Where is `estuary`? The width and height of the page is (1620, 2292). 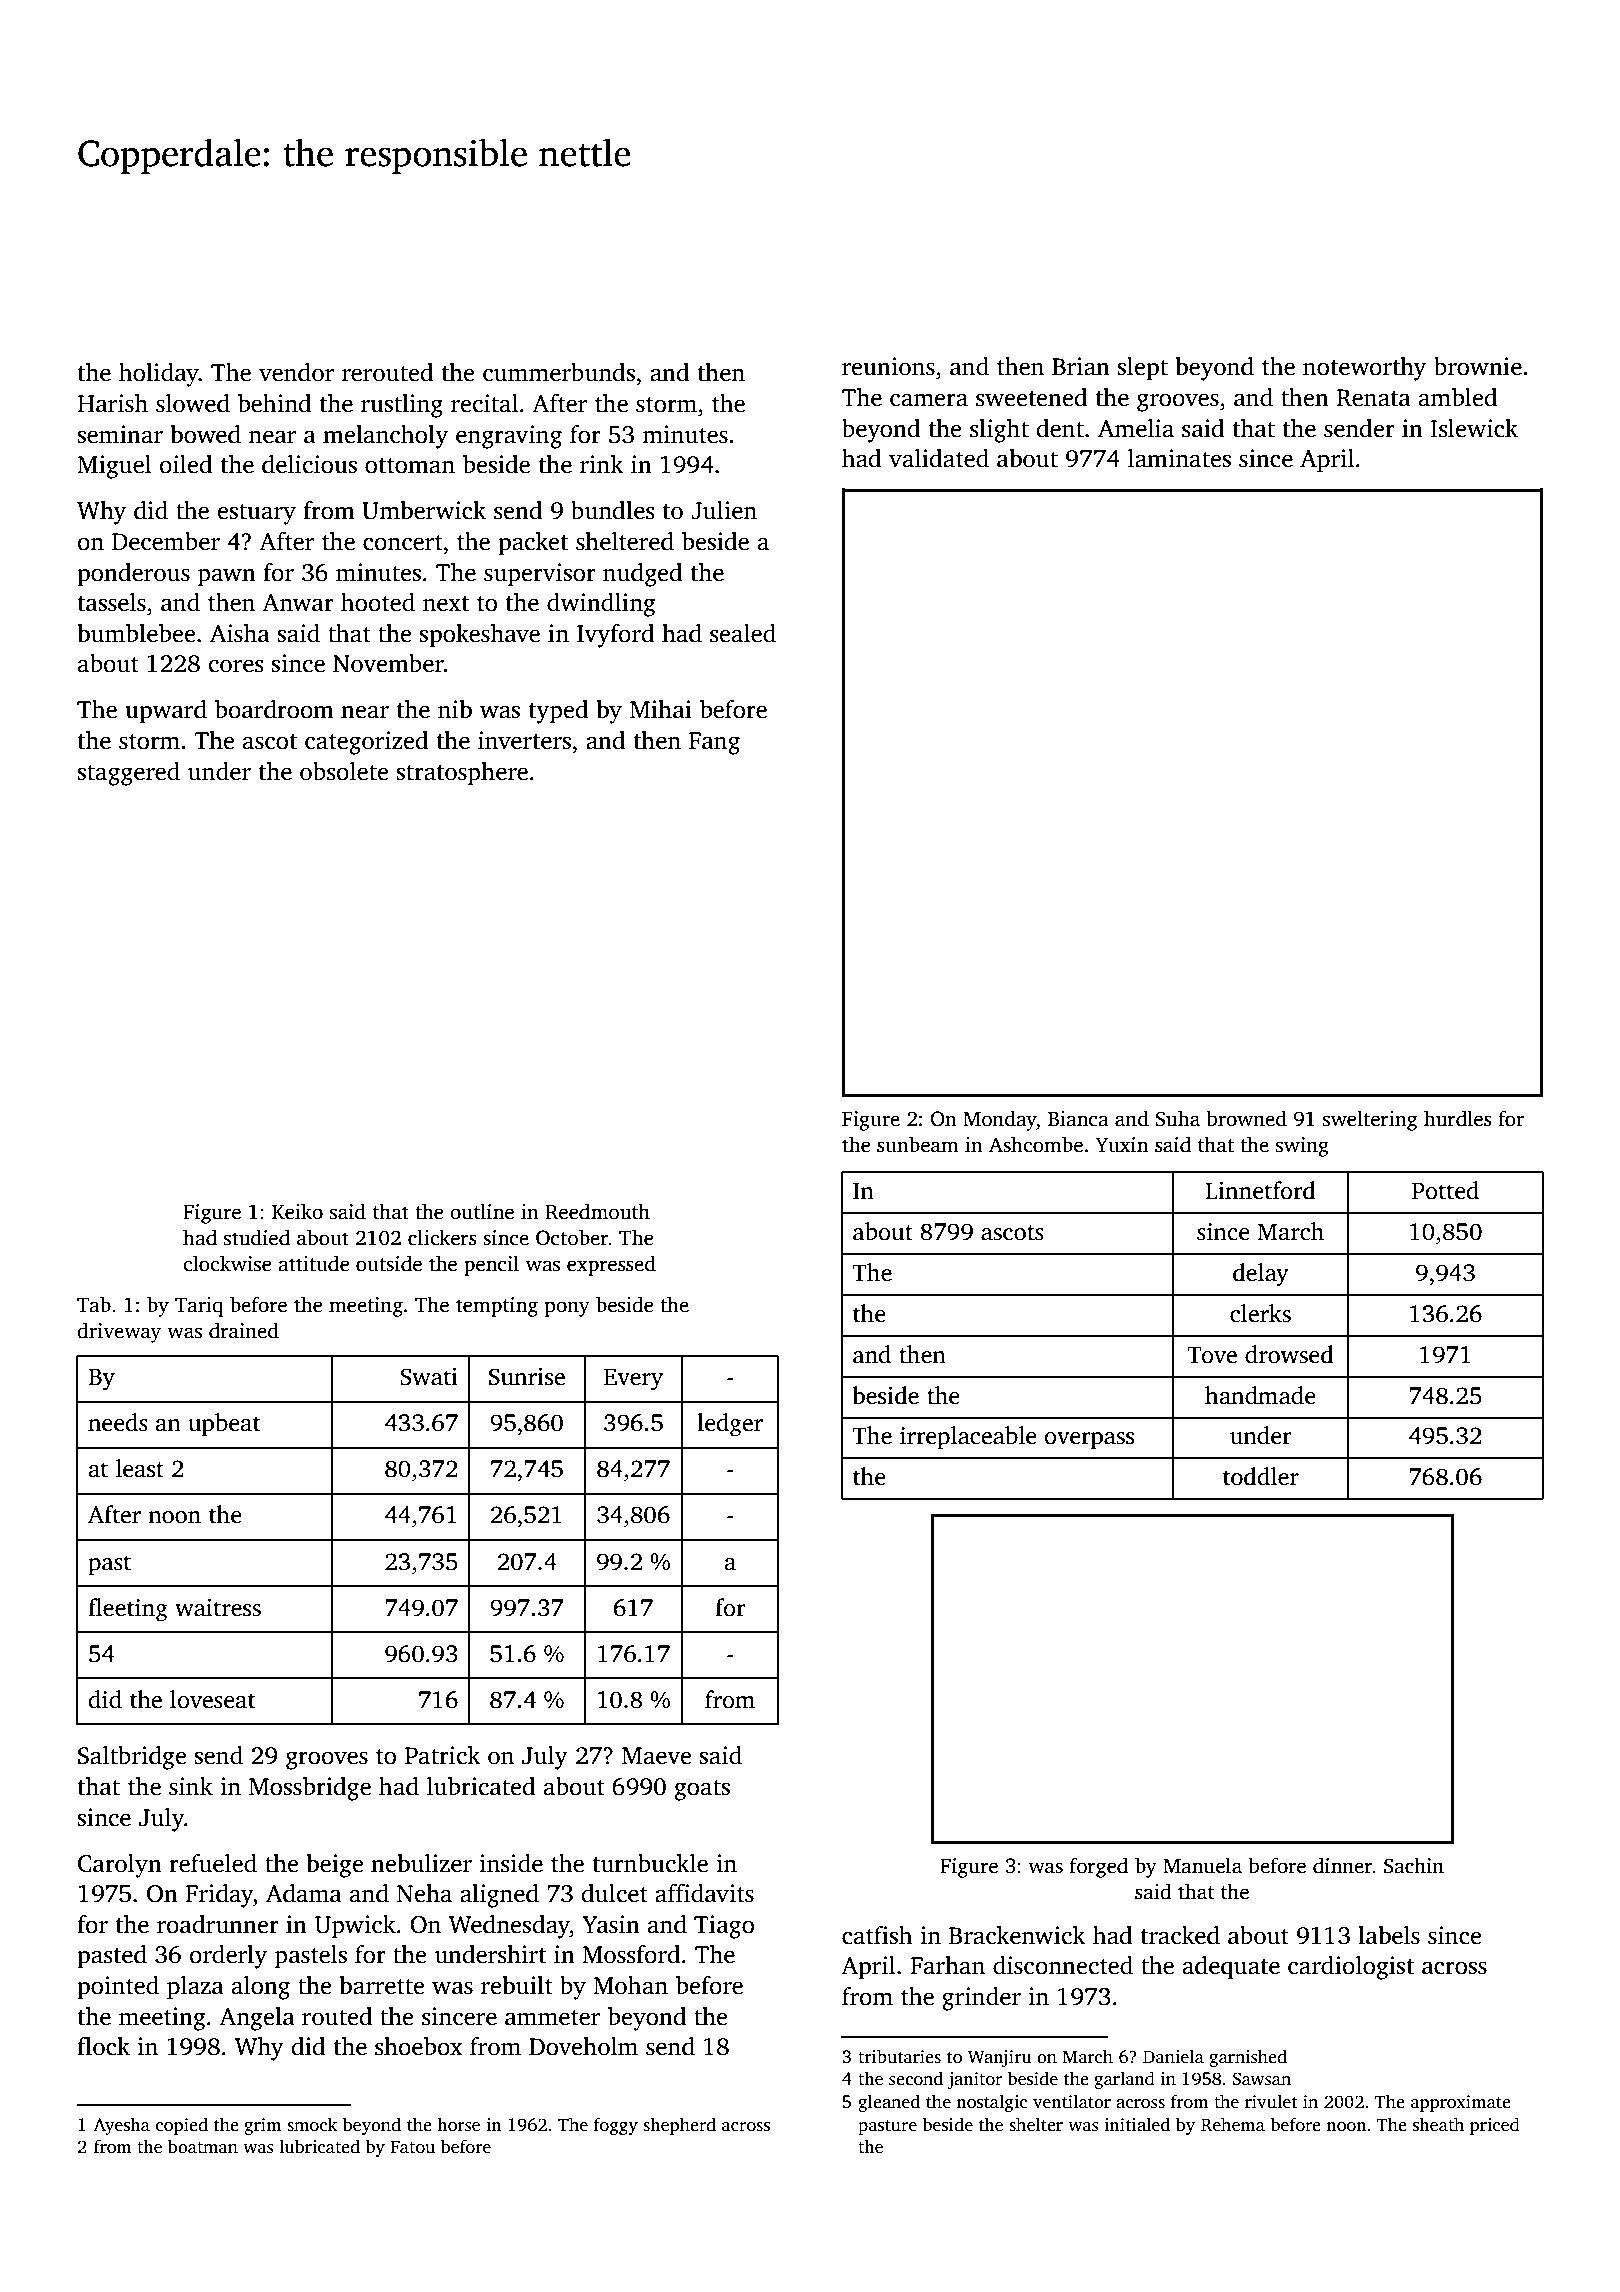 estuary is located at coordinates (257, 514).
